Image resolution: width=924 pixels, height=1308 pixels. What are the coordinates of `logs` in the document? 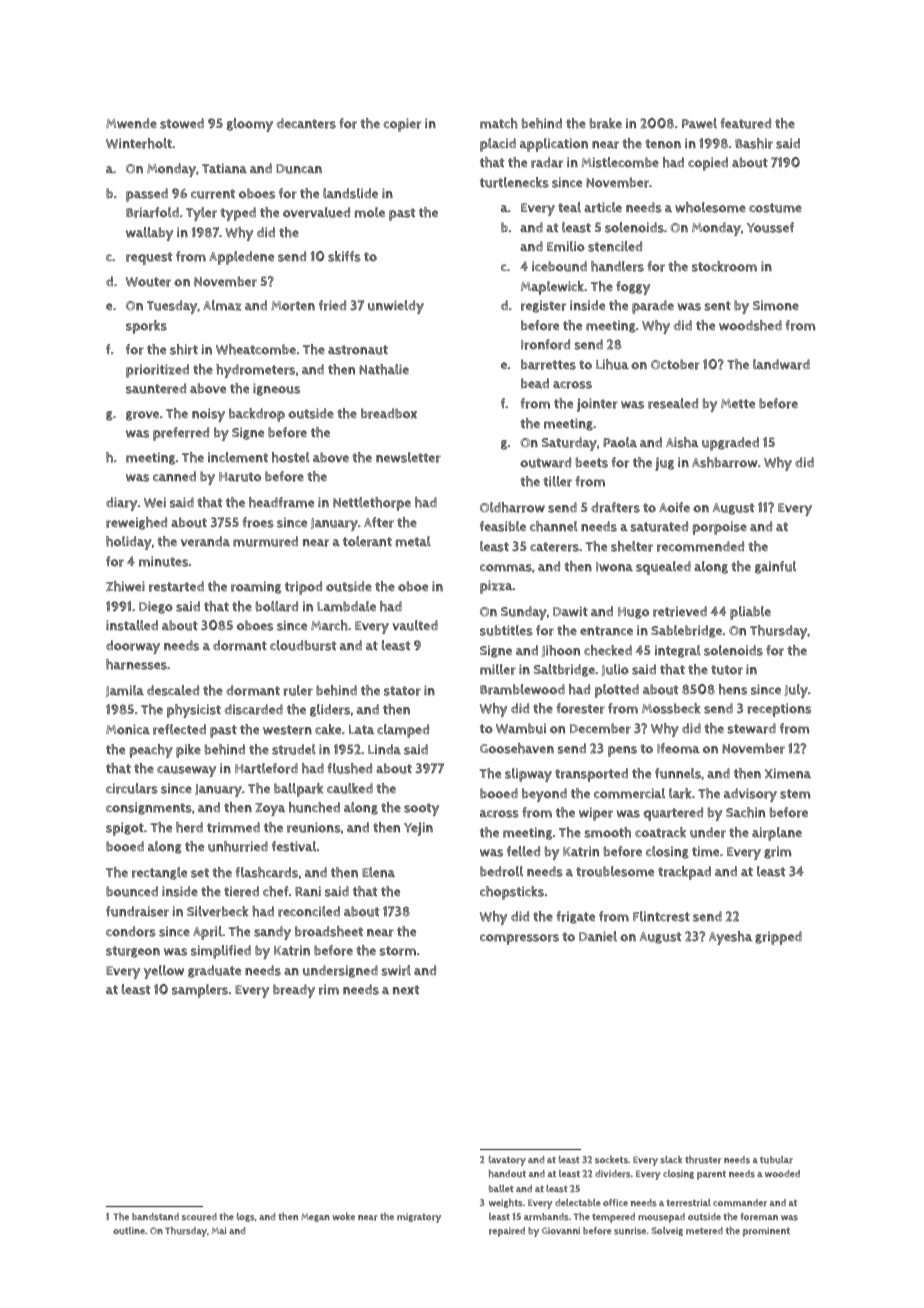 It's located at (246, 1217).
